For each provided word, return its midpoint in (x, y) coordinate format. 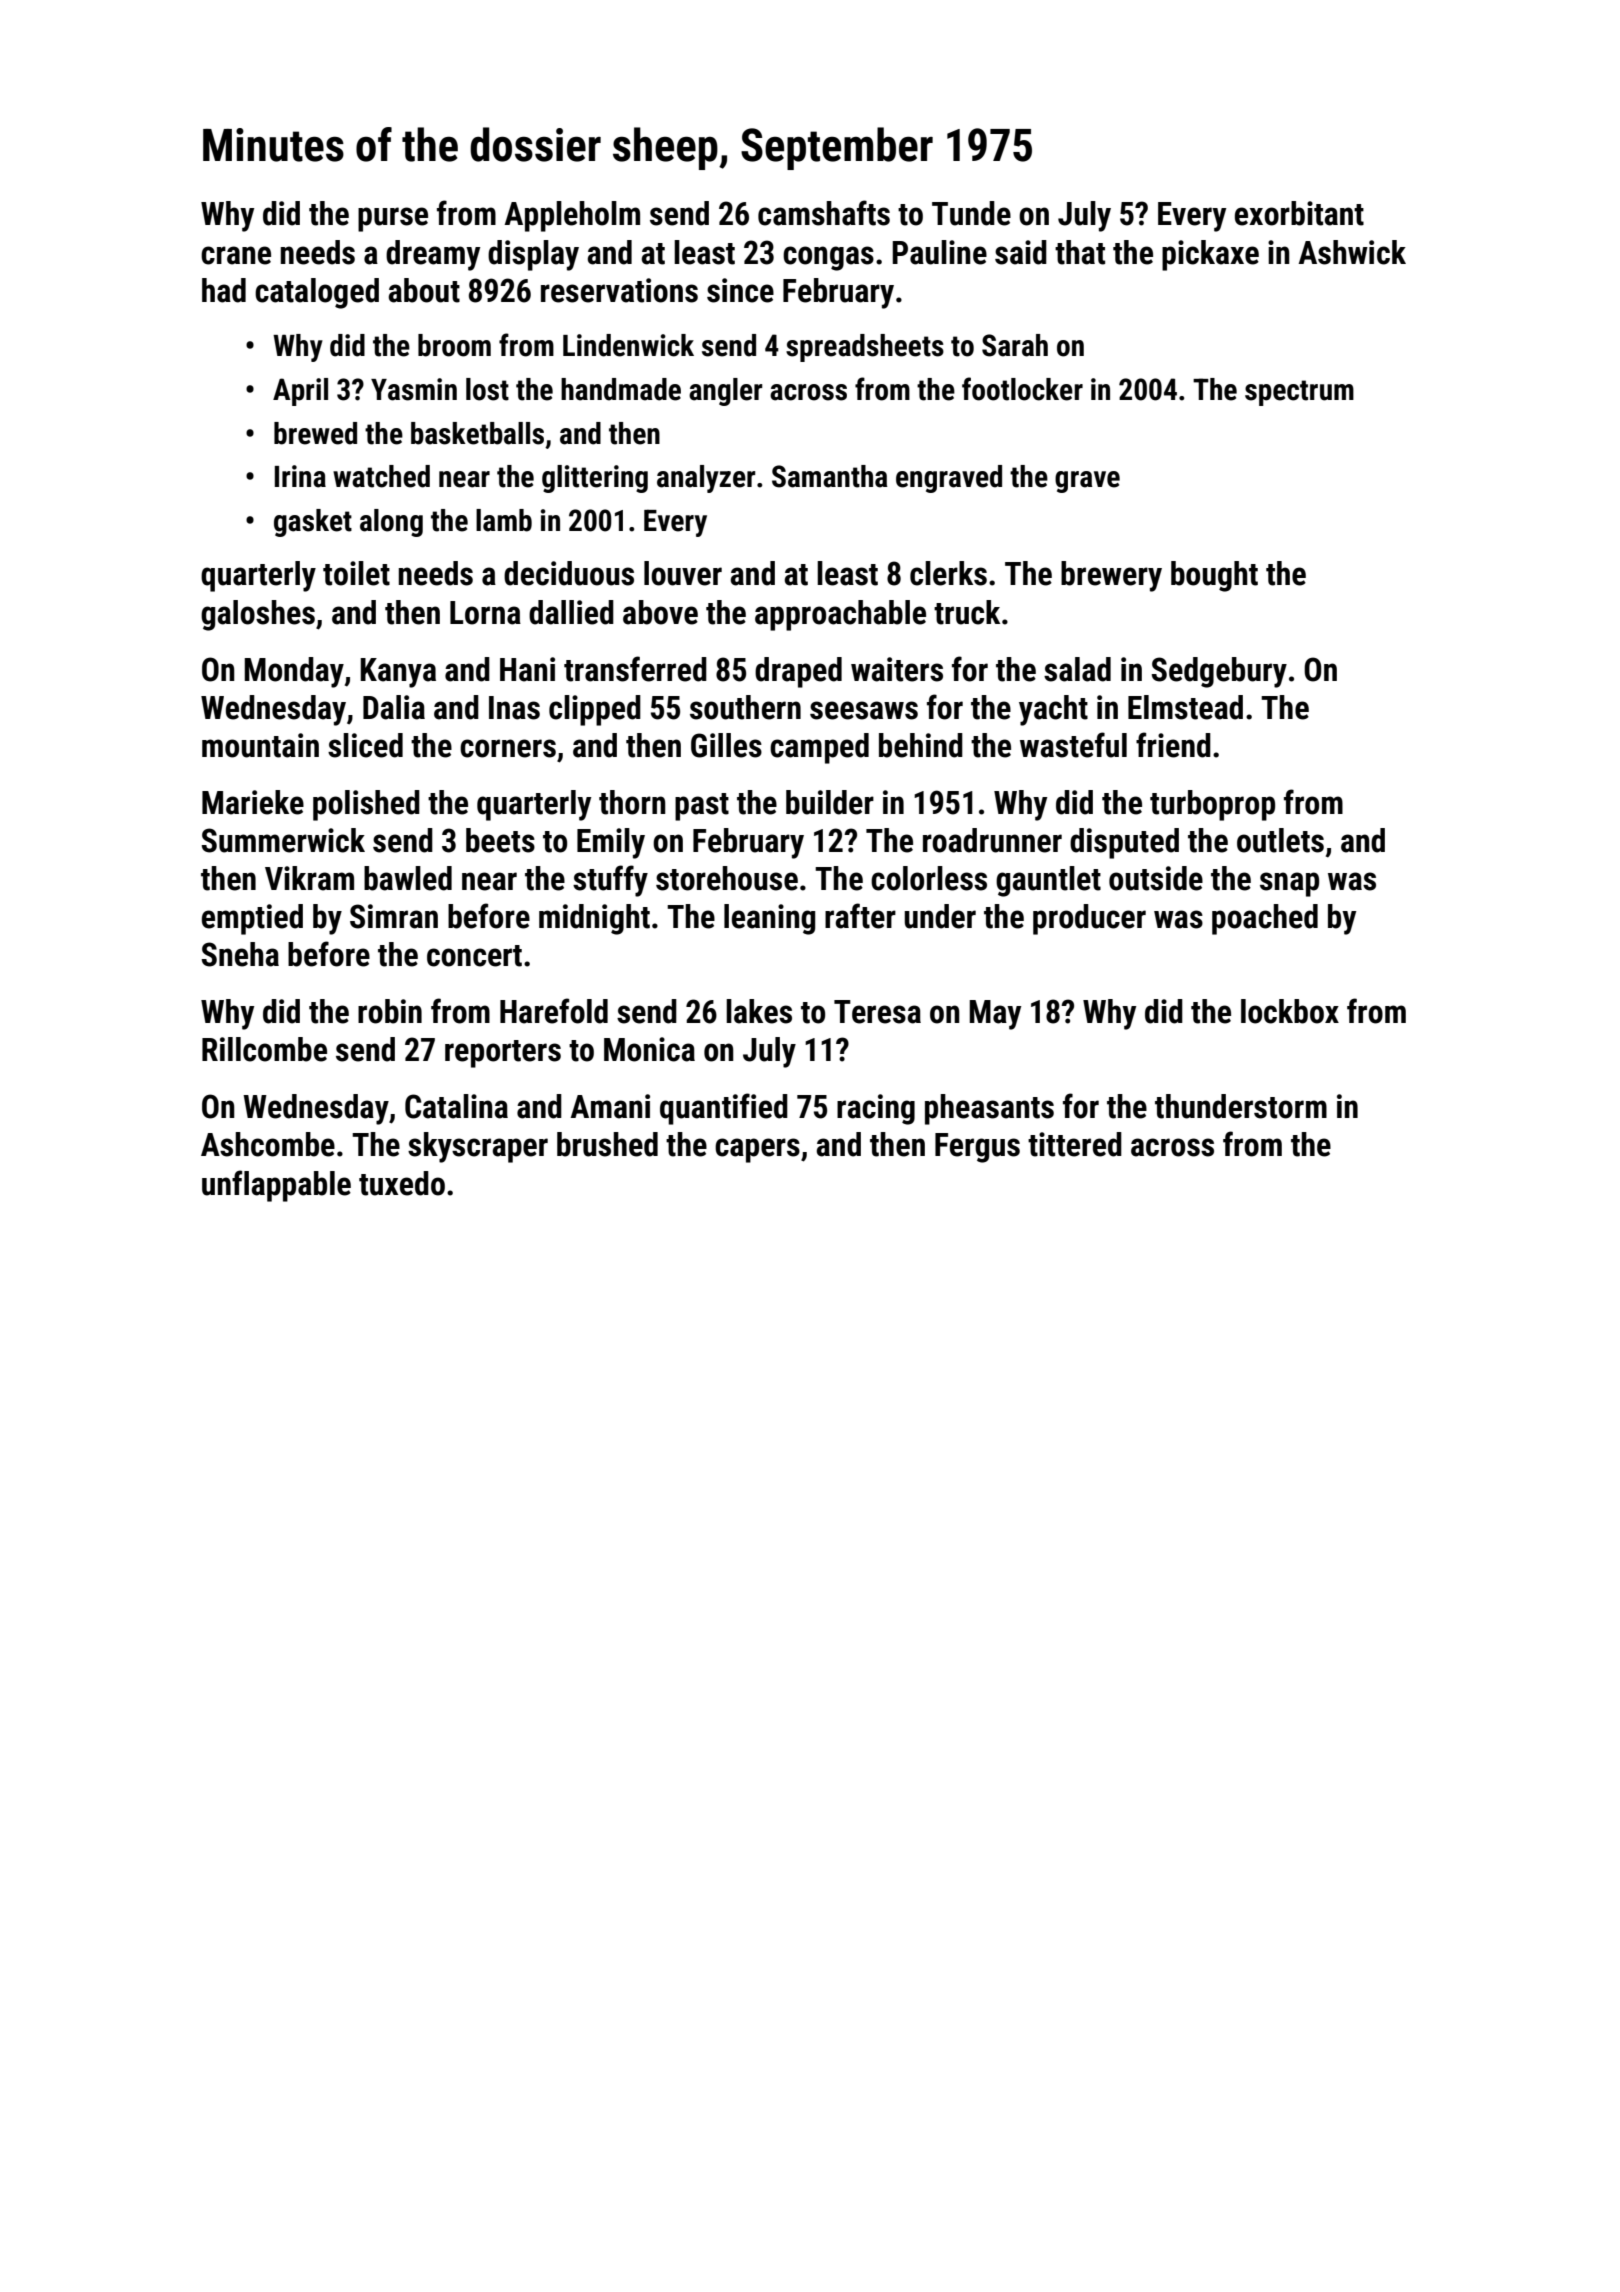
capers (757, 1150)
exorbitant (1299, 213)
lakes (759, 1011)
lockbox (1290, 1011)
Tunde (971, 213)
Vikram (309, 878)
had (224, 290)
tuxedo (402, 1183)
